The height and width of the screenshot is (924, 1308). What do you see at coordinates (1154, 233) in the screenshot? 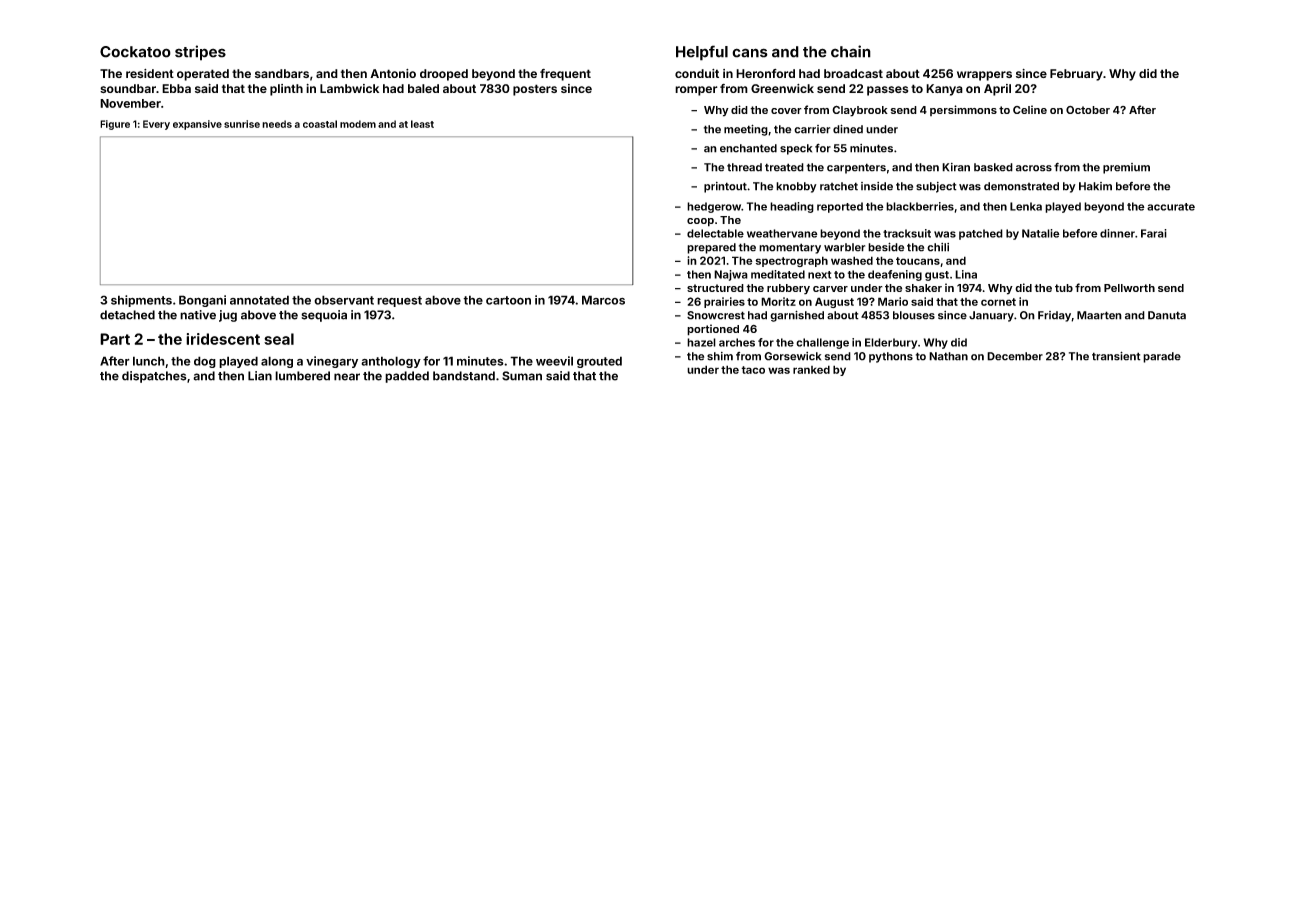
I see `Farai` at bounding box center [1154, 233].
